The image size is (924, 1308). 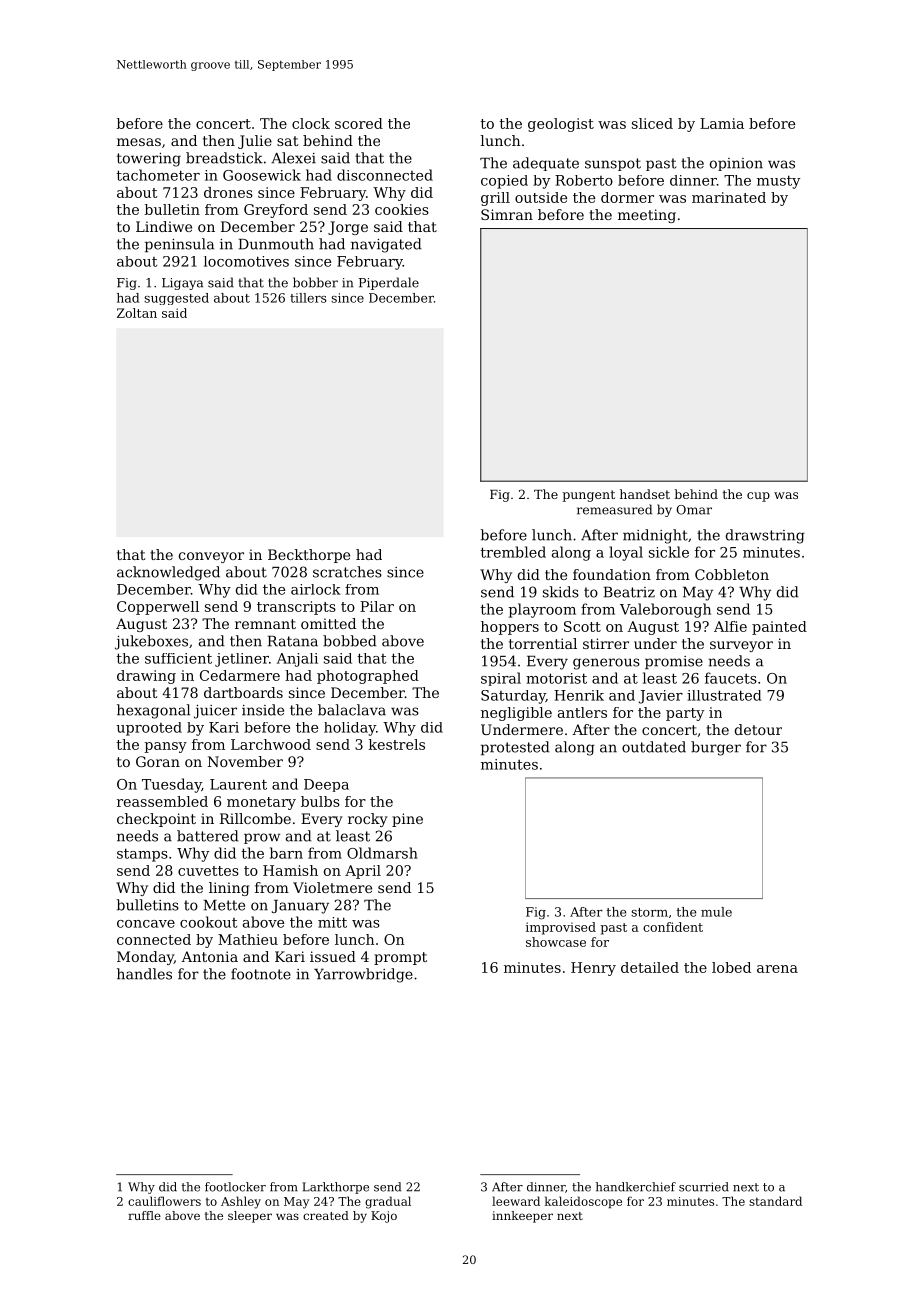 I want to click on navigated, so click(x=386, y=245).
